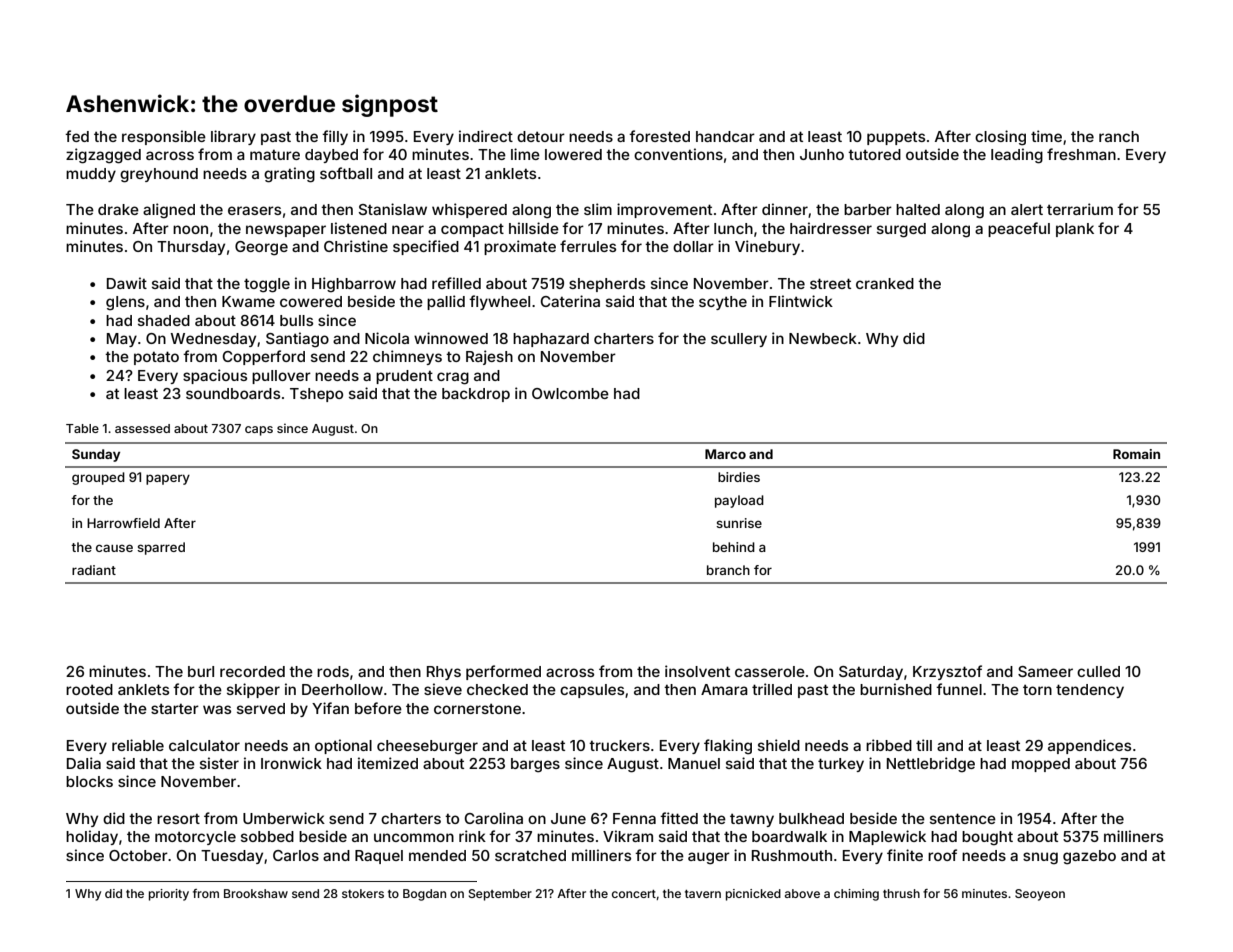 The width and height of the screenshot is (1233, 952). I want to click on Marco, so click(725, 454).
